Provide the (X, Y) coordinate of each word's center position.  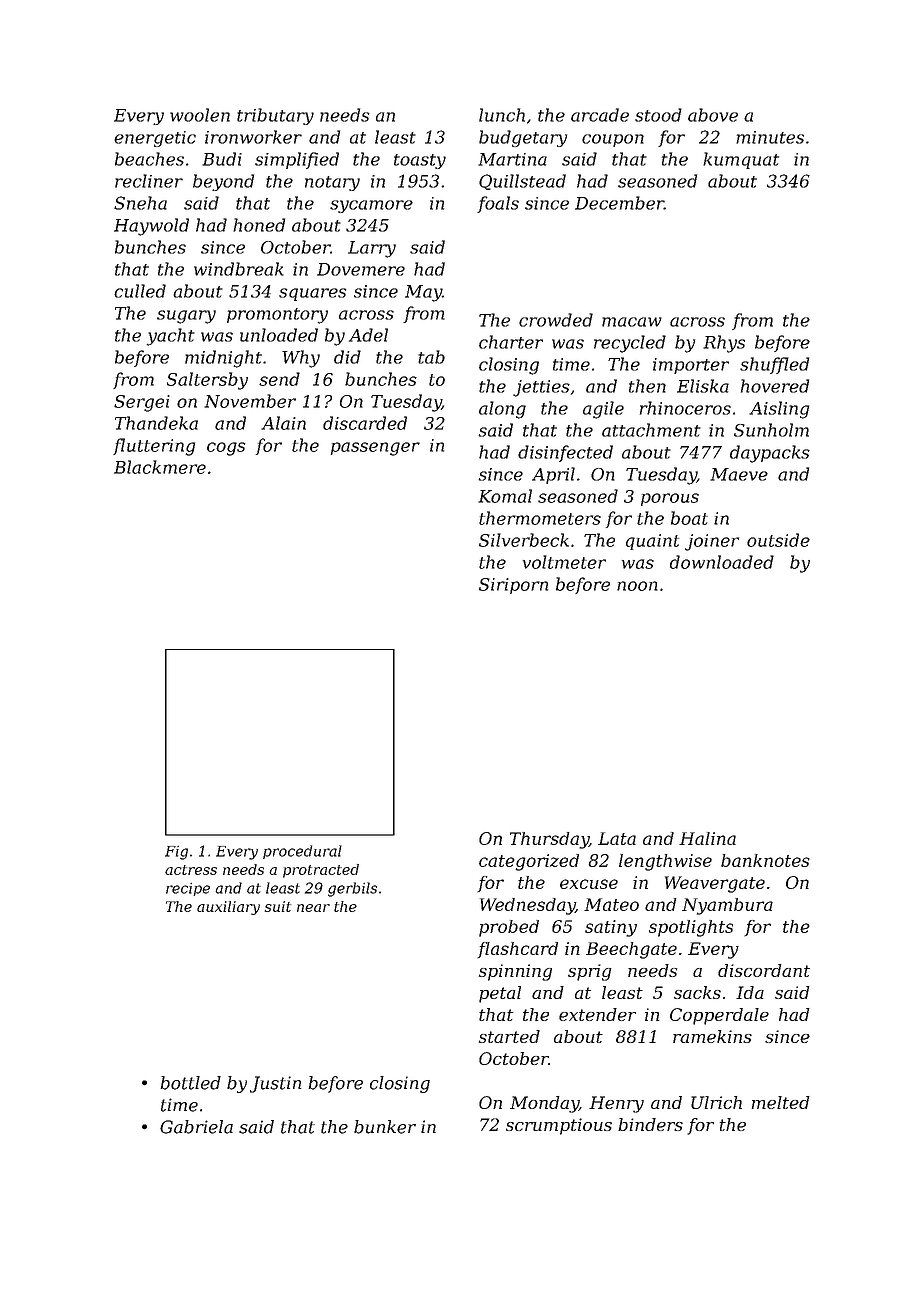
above (713, 115)
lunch (502, 115)
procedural (302, 852)
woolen (200, 115)
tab (431, 357)
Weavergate (715, 884)
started (509, 1036)
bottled (190, 1083)
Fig (176, 852)
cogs (226, 449)
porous (670, 499)
